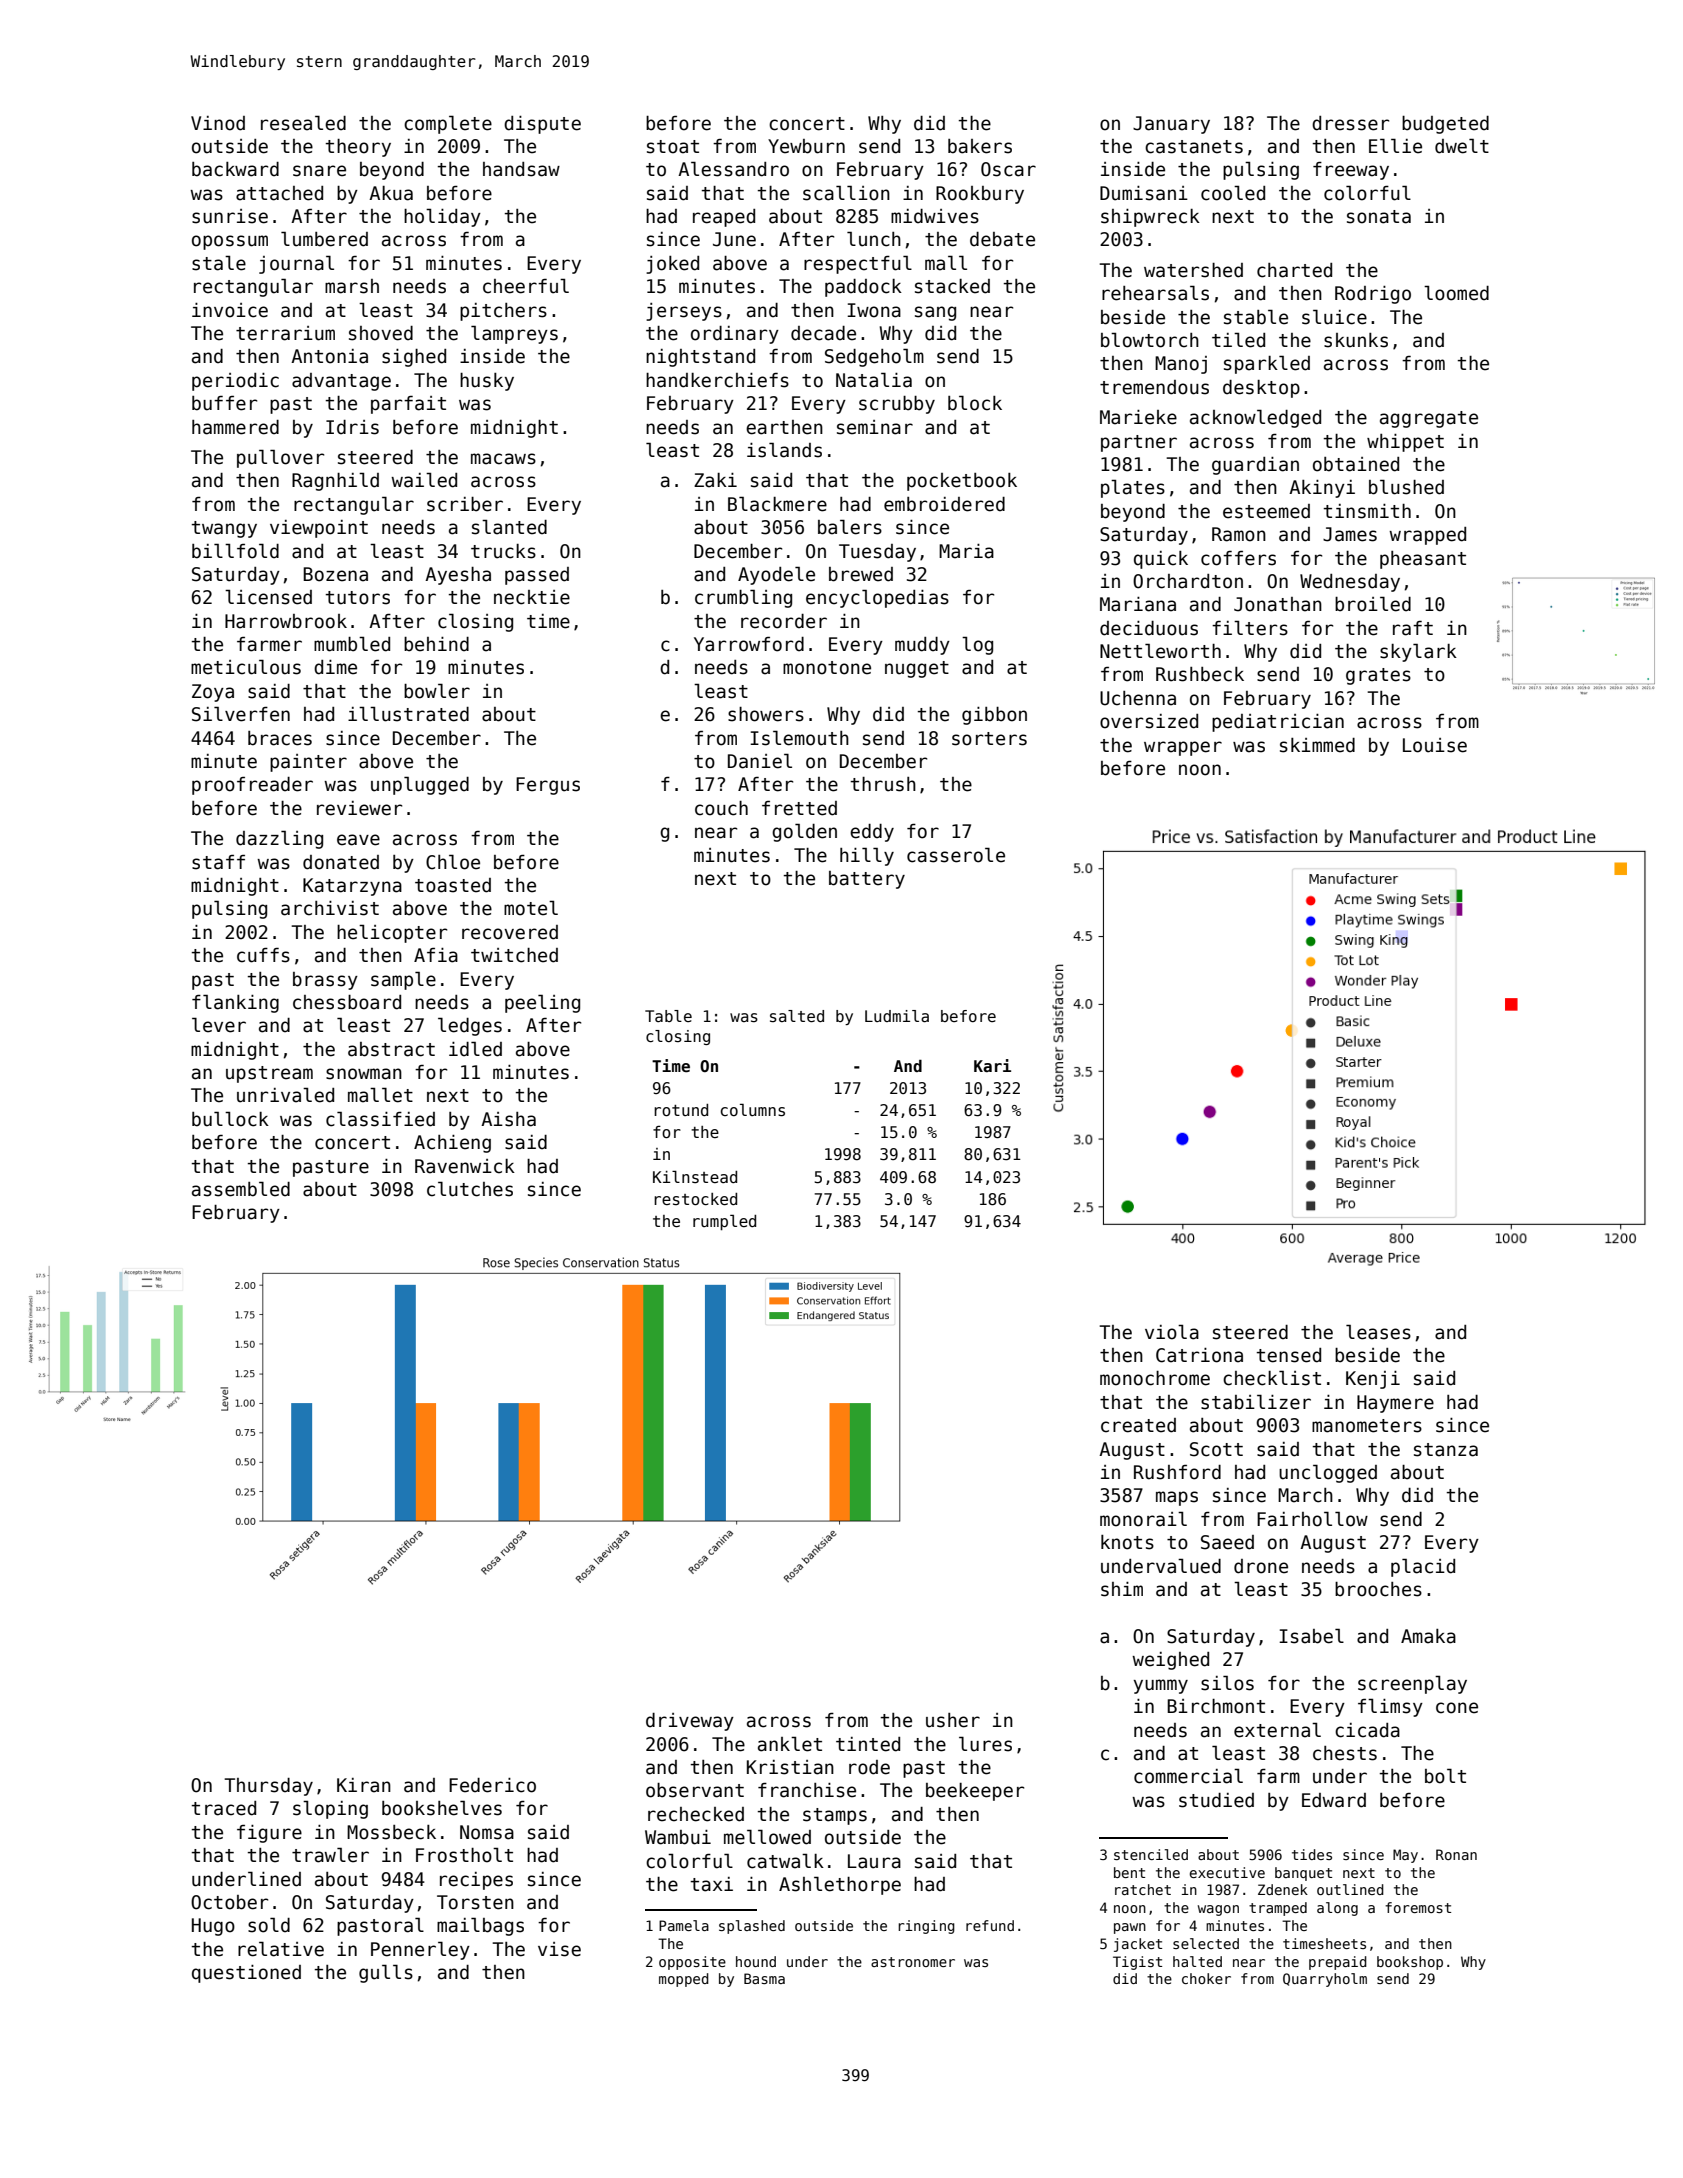 The height and width of the document is (2178, 1683). Describe the element at coordinates (1256, 1402) in the document. I see `stabilizer` at that location.
